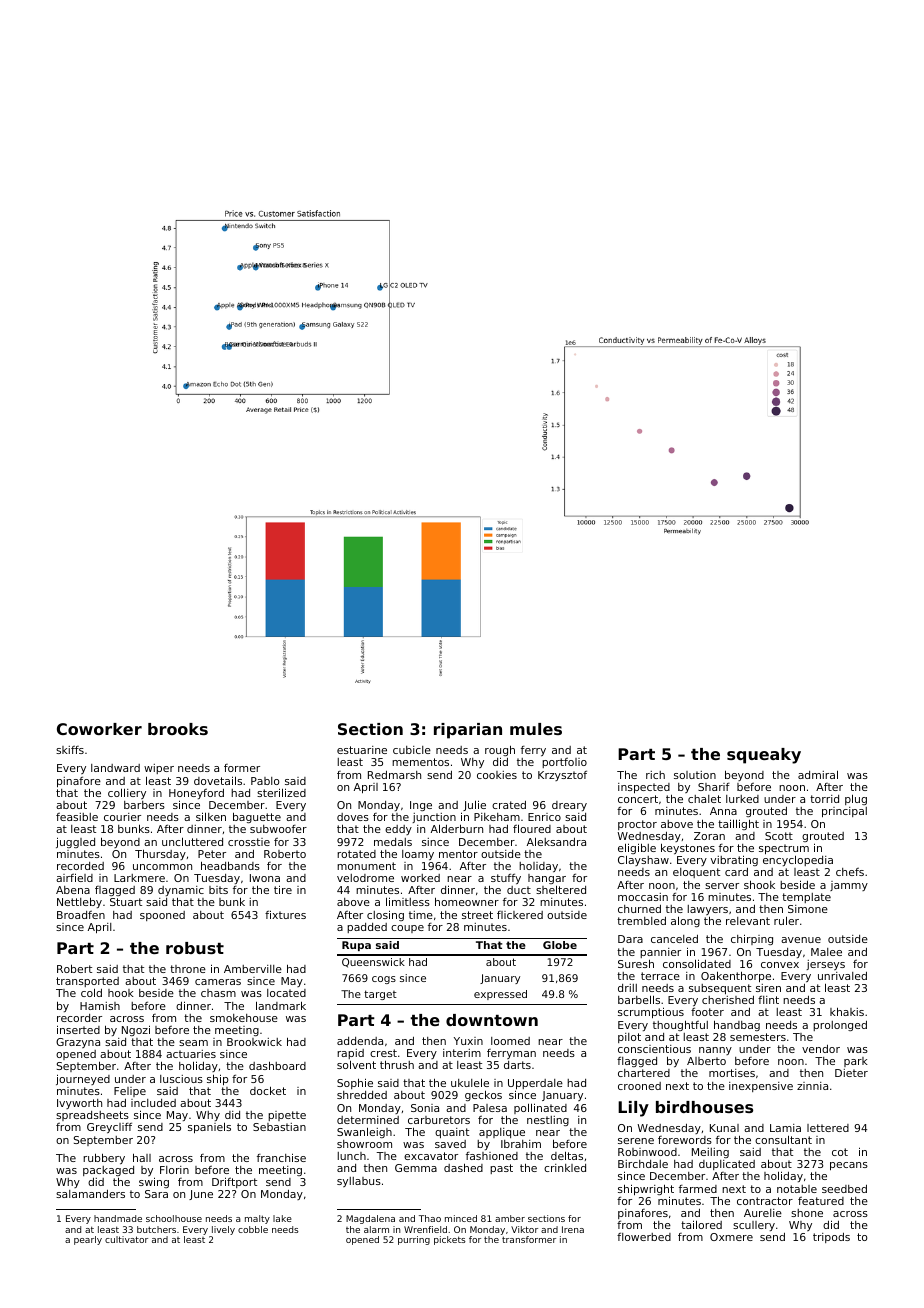 This image has width=924, height=1308. What do you see at coordinates (223, 1230) in the image?
I see `lively` at bounding box center [223, 1230].
